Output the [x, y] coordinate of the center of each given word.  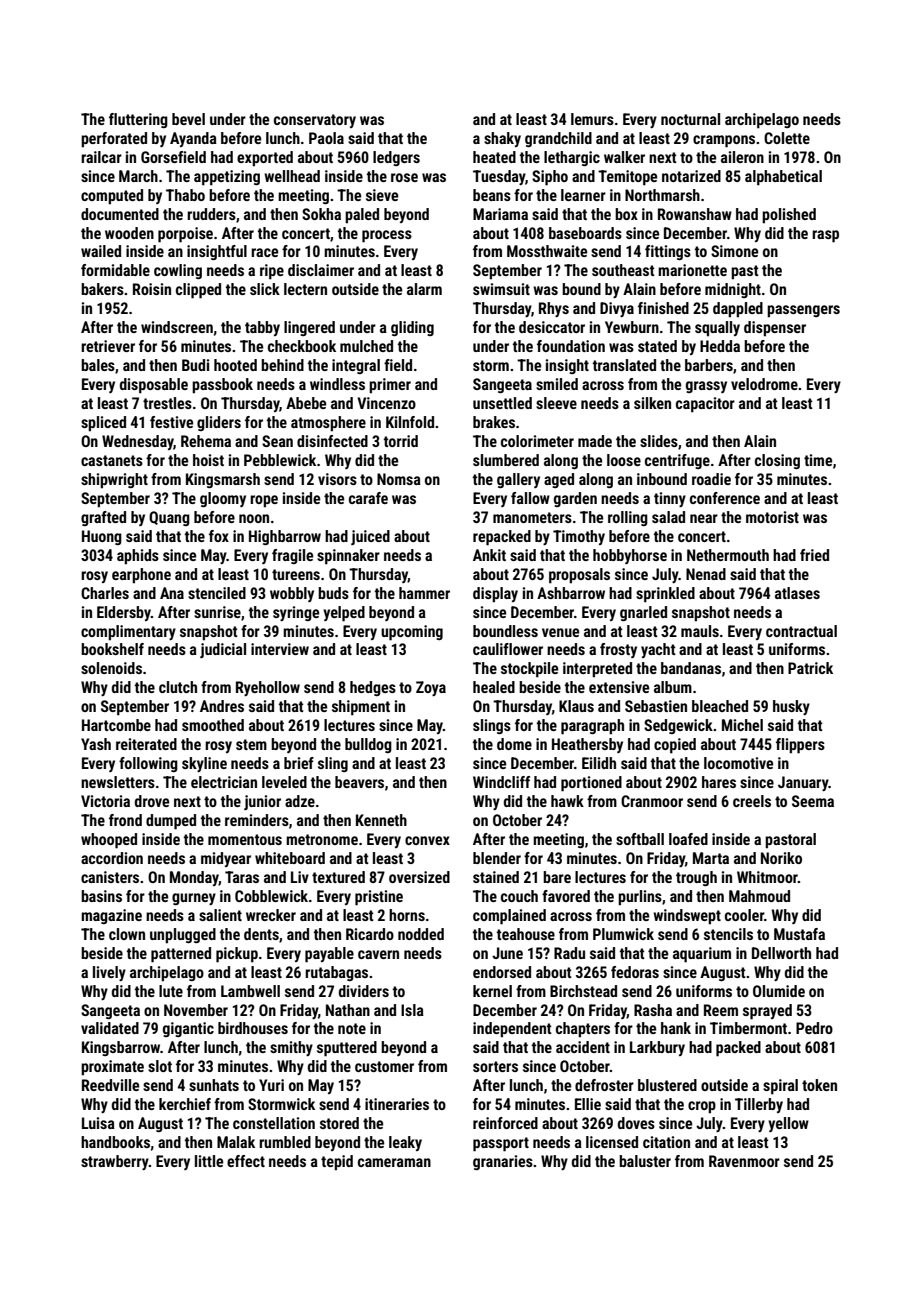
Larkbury [657, 1048]
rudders [211, 214]
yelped [344, 614]
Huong [102, 537]
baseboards [585, 233]
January [803, 783]
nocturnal [690, 119]
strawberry [115, 1162]
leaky [405, 1143]
